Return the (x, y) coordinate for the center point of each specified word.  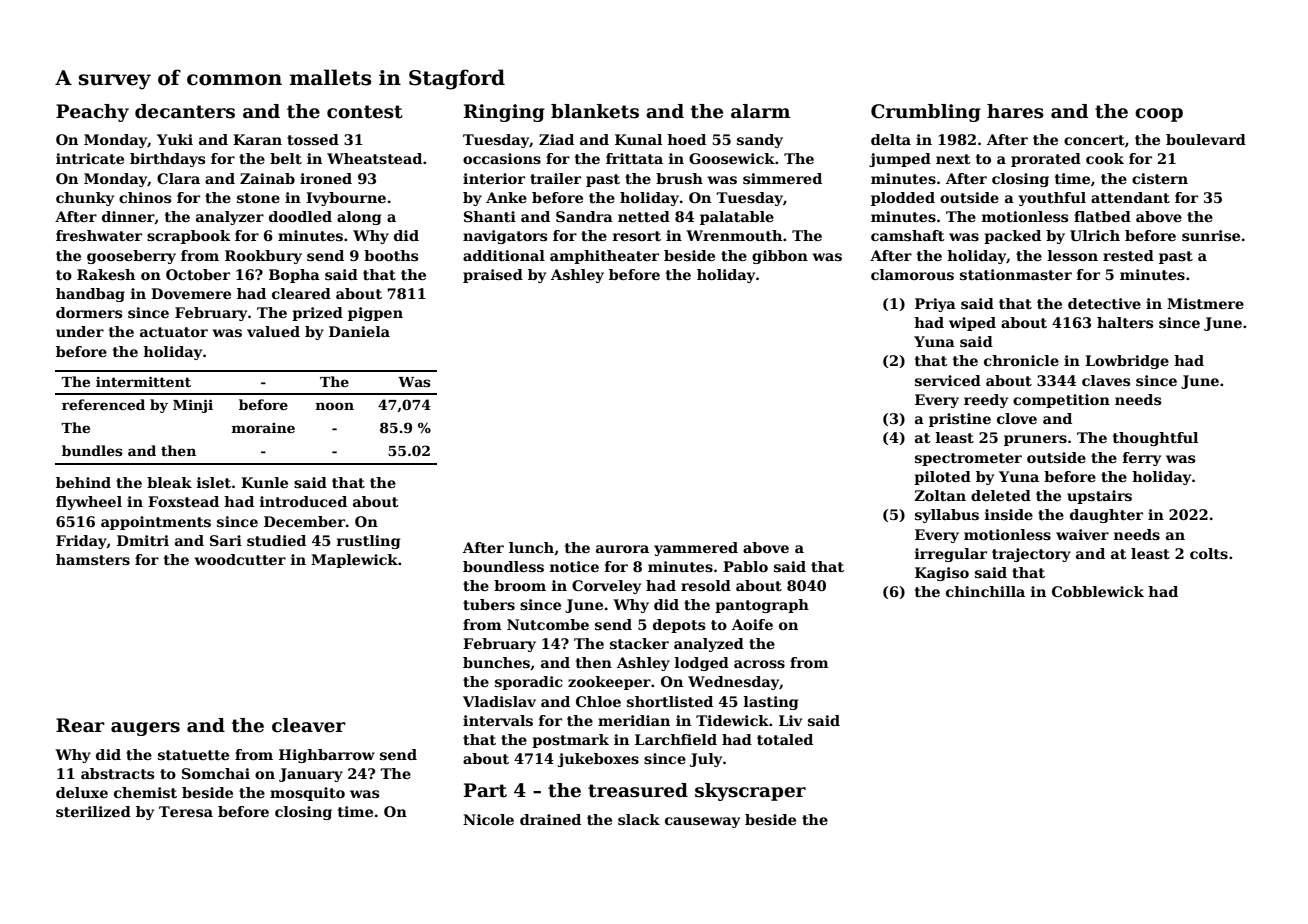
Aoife (752, 624)
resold (706, 585)
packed (1012, 237)
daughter (1106, 516)
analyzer (230, 218)
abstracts (117, 773)
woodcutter (240, 559)
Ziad (556, 139)
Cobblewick (1098, 591)
